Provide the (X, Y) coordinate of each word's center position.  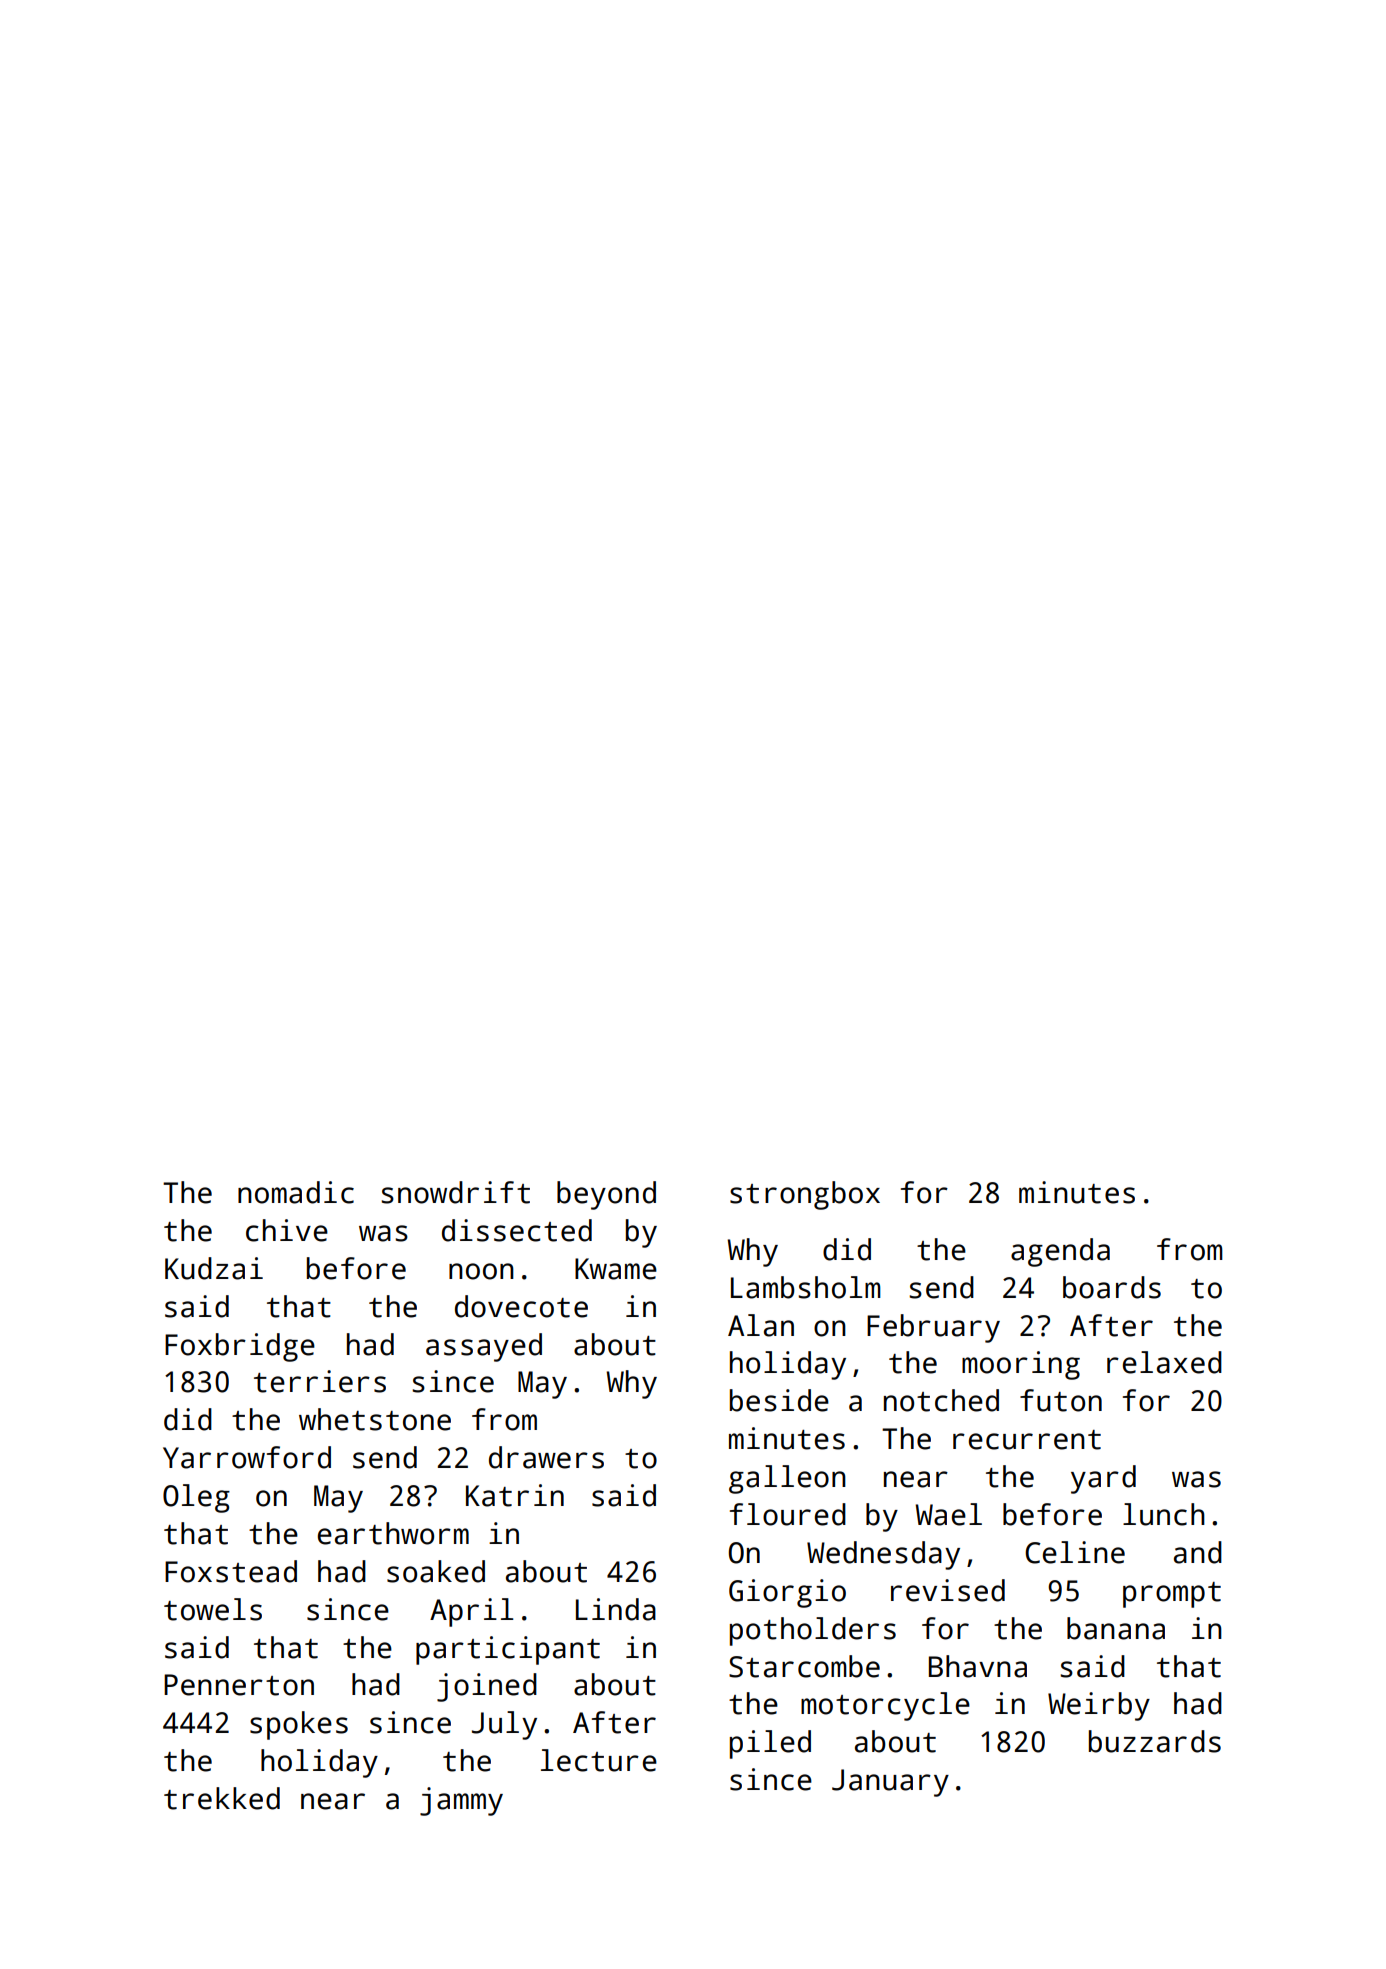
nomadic (296, 1192)
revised (948, 1590)
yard (1103, 1479)
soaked (436, 1571)
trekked (222, 1798)
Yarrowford (247, 1457)
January (890, 1783)
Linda (616, 1609)
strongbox (805, 1195)
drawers (546, 1457)
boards (1112, 1287)
